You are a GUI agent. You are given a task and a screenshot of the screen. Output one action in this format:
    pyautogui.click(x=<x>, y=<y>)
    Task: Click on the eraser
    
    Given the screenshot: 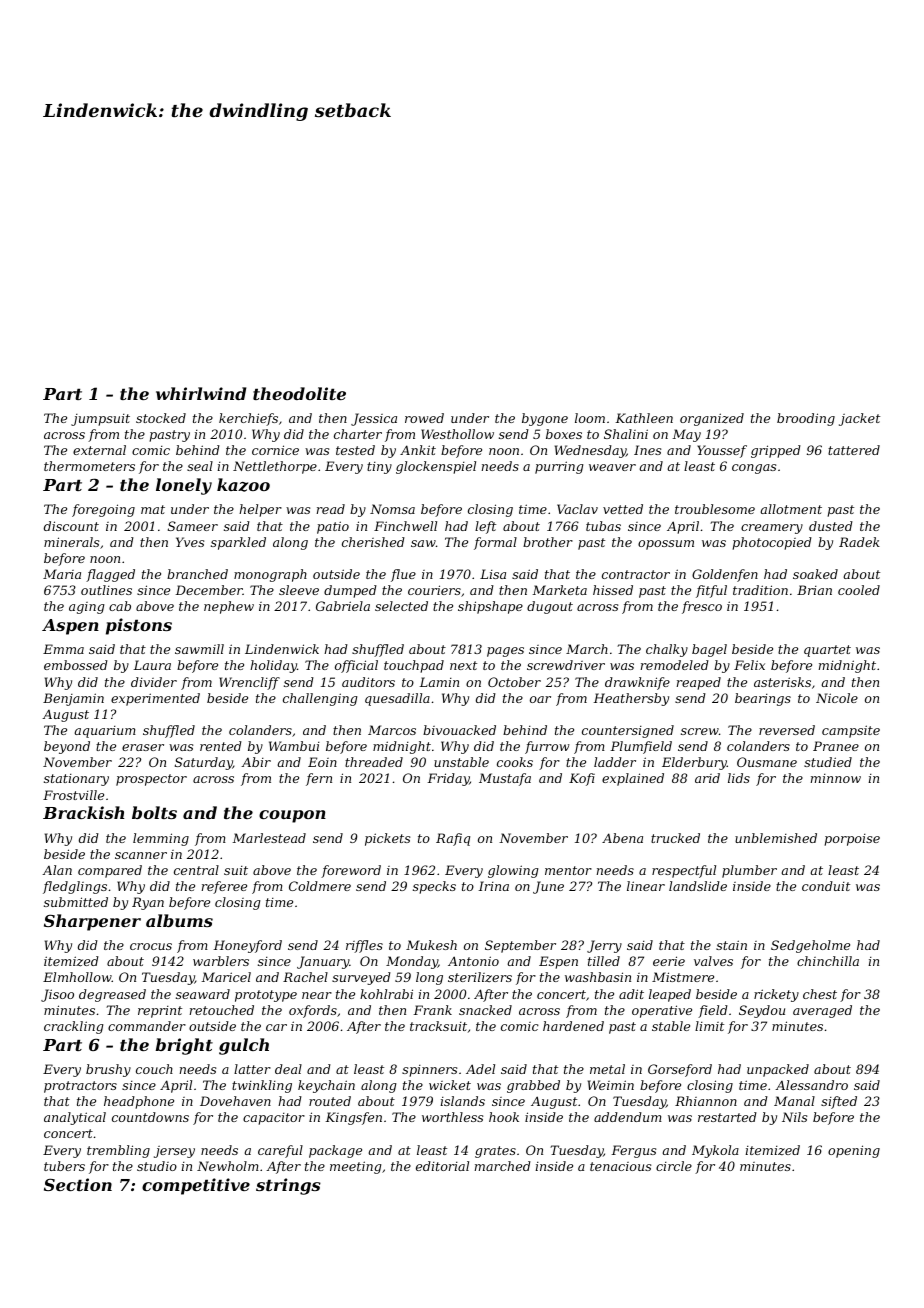 What is the action you would take?
    pyautogui.click(x=143, y=747)
